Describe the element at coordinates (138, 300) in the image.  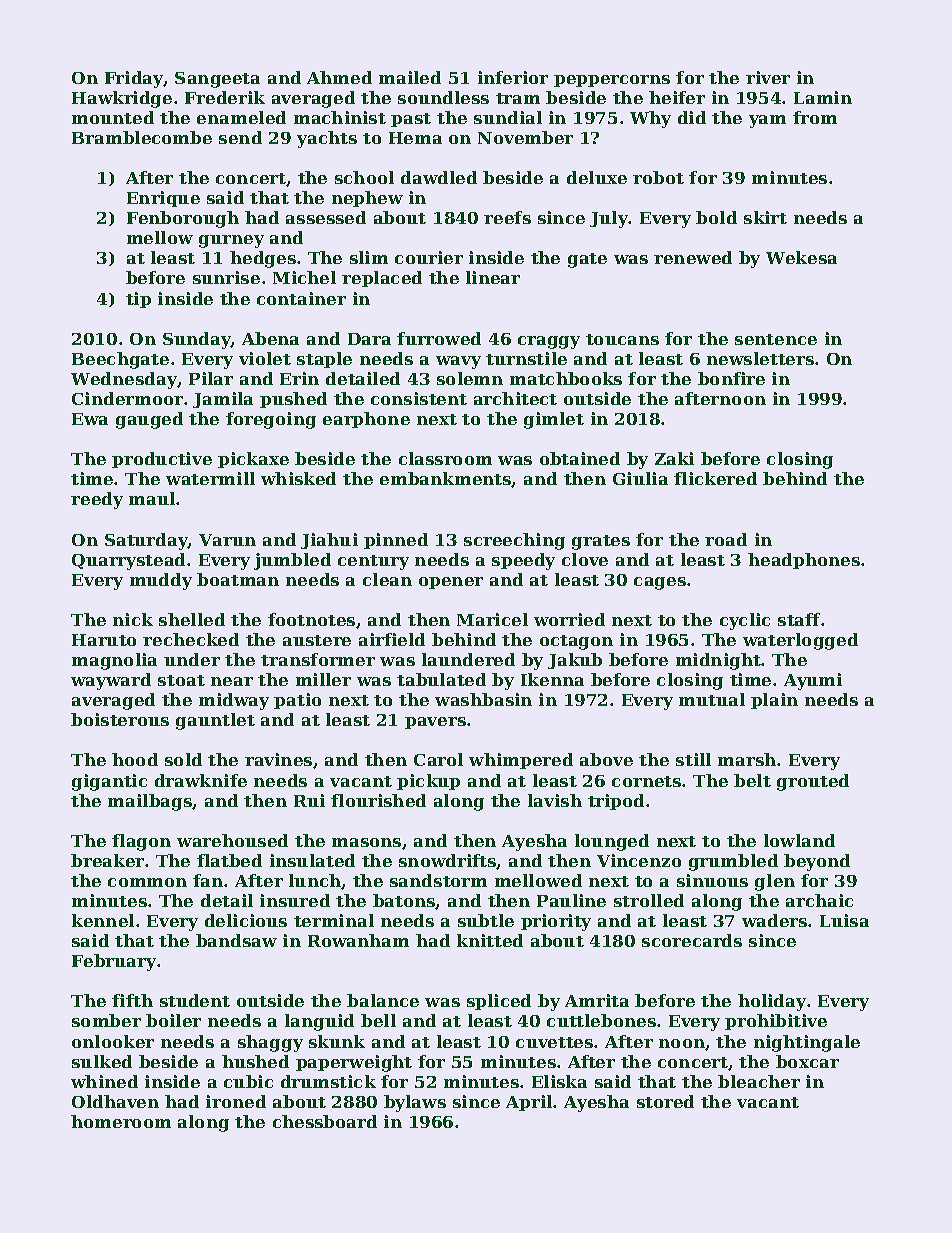
I see `tip` at that location.
